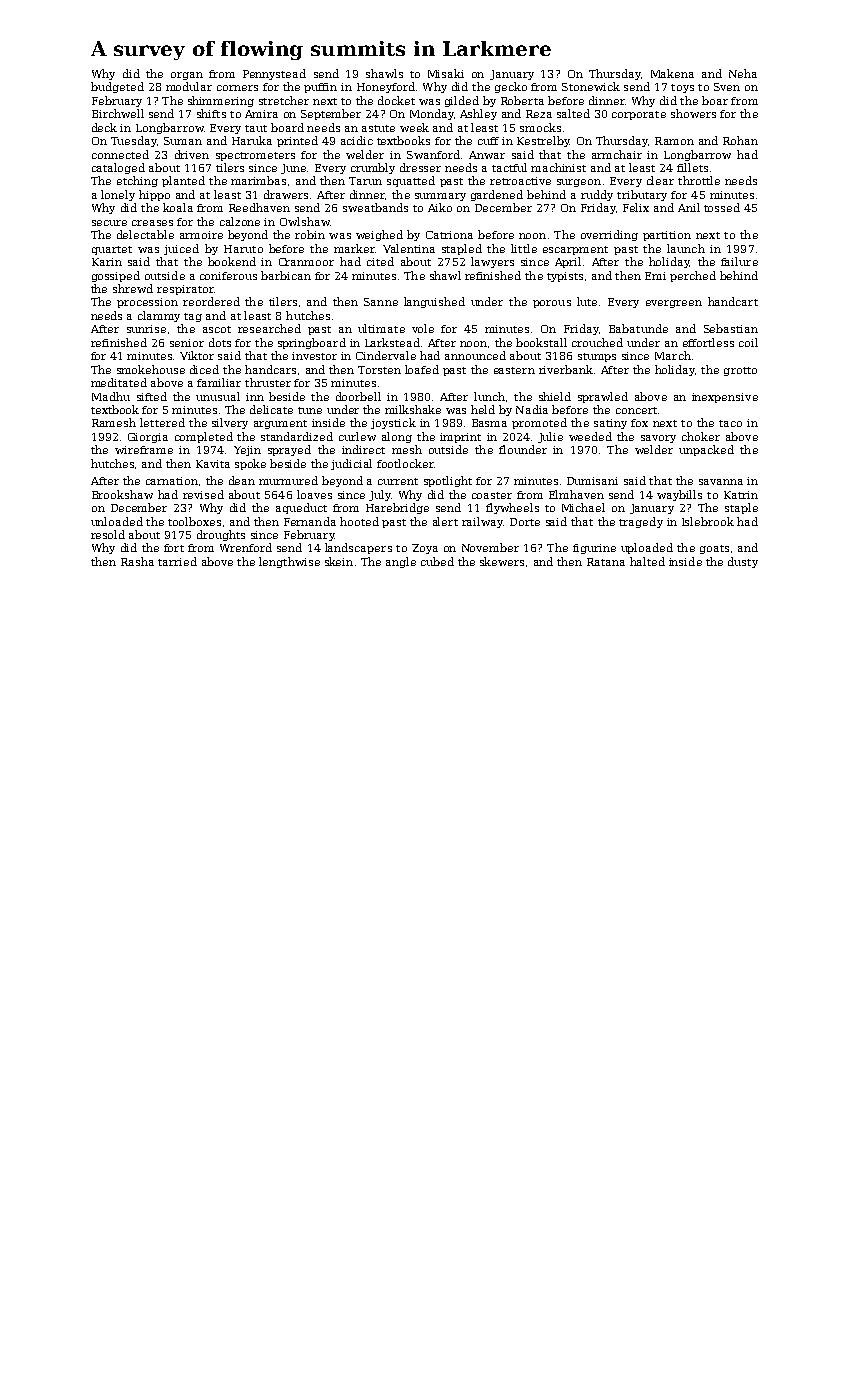 The height and width of the screenshot is (1400, 849). Describe the element at coordinates (247, 451) in the screenshot. I see `Yejin` at that location.
